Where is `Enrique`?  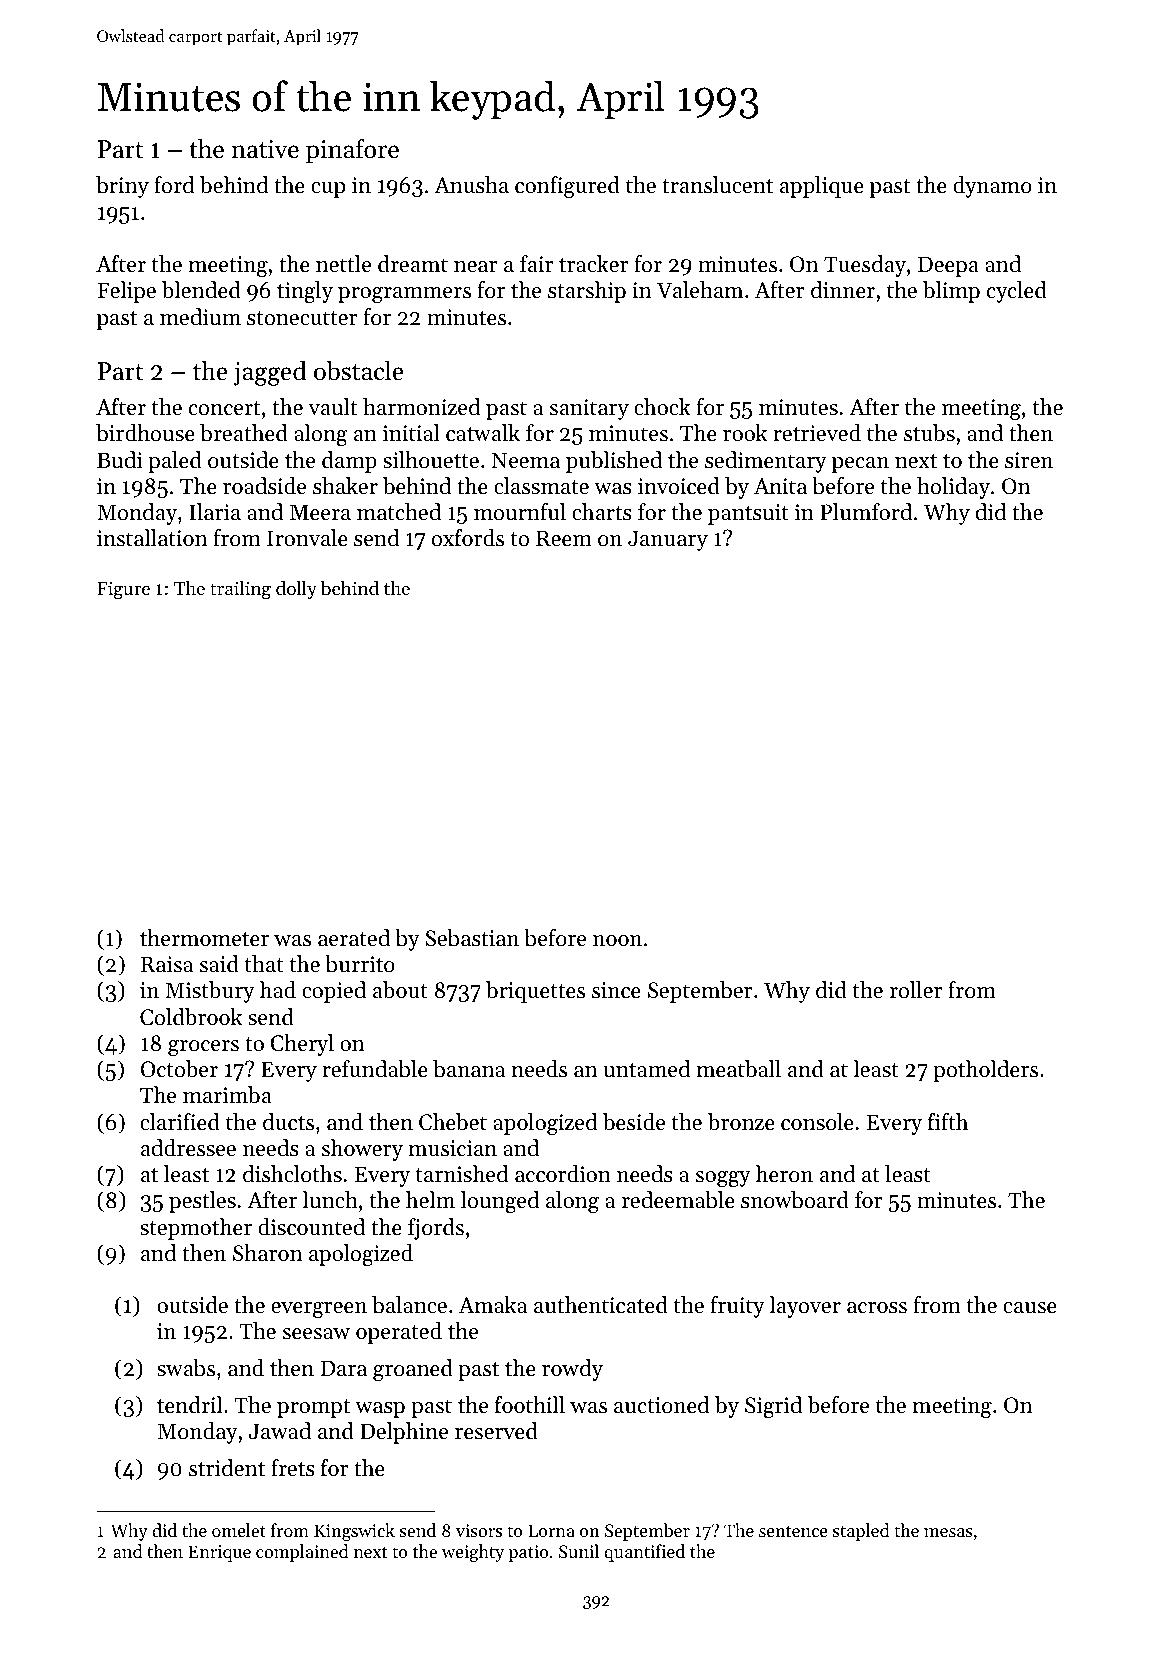 Enrique is located at coordinates (219, 1553).
